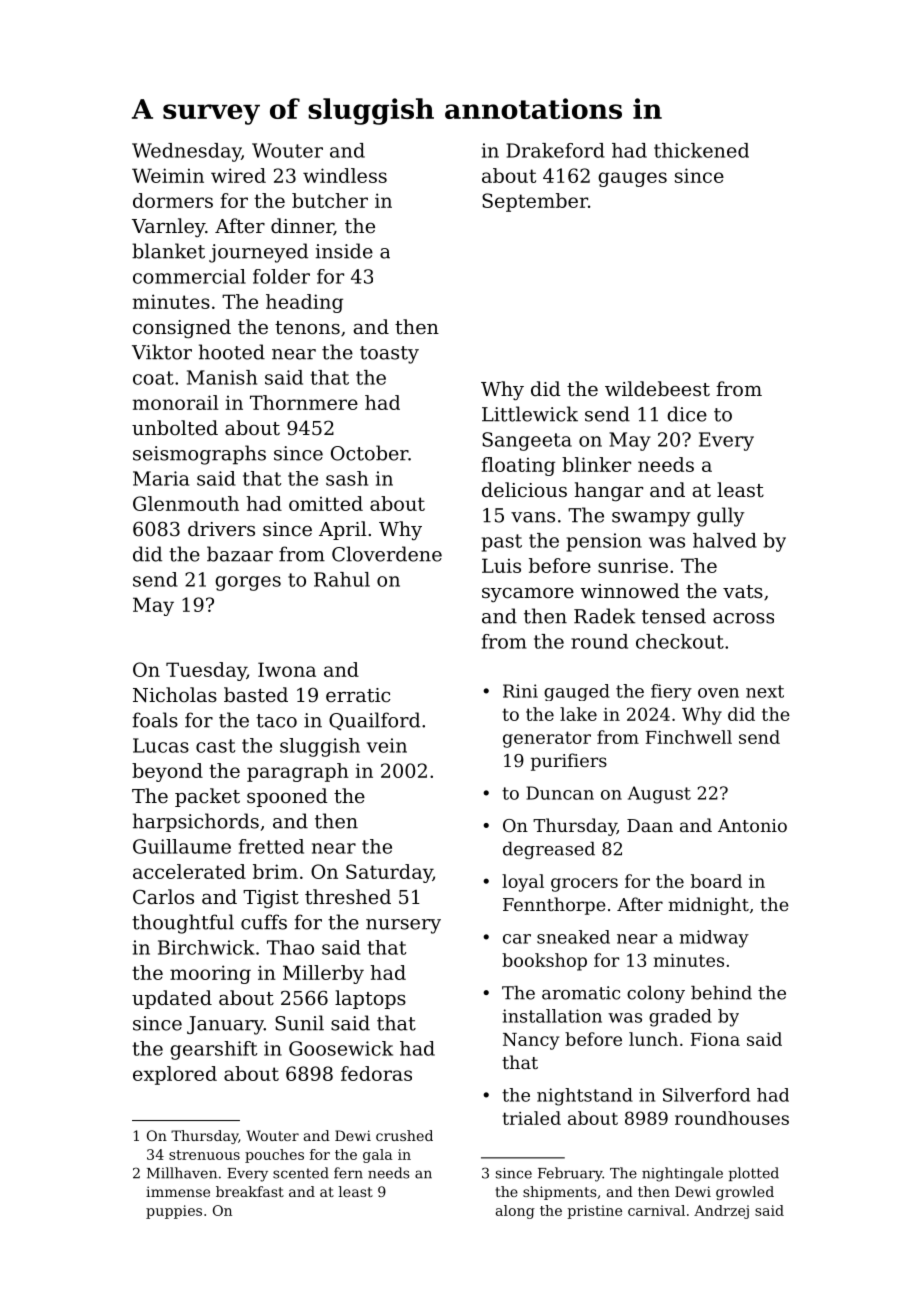  Describe the element at coordinates (248, 583) in the image. I see `gorges` at that location.
